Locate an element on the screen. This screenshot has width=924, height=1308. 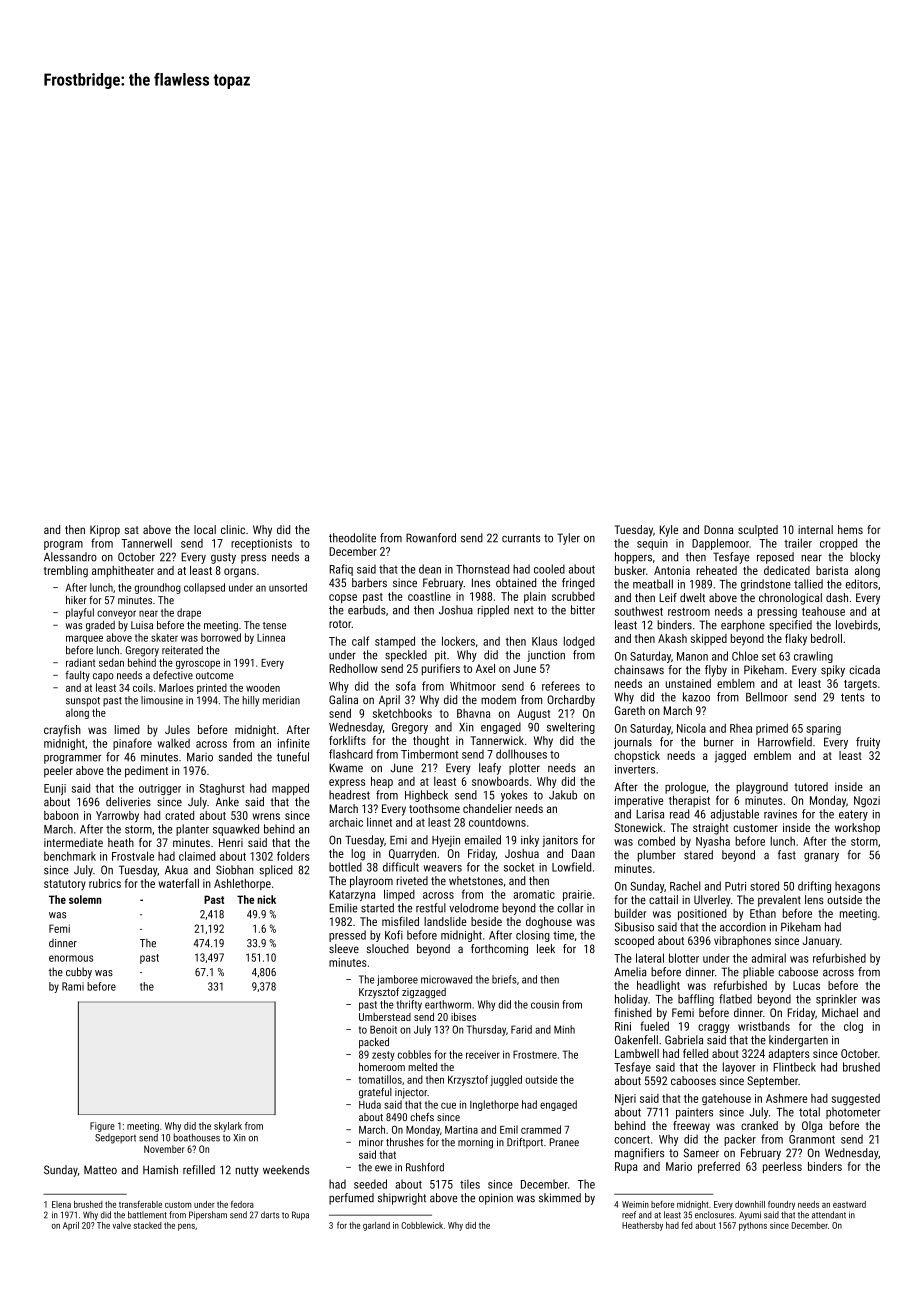
clinic is located at coordinates (233, 529).
